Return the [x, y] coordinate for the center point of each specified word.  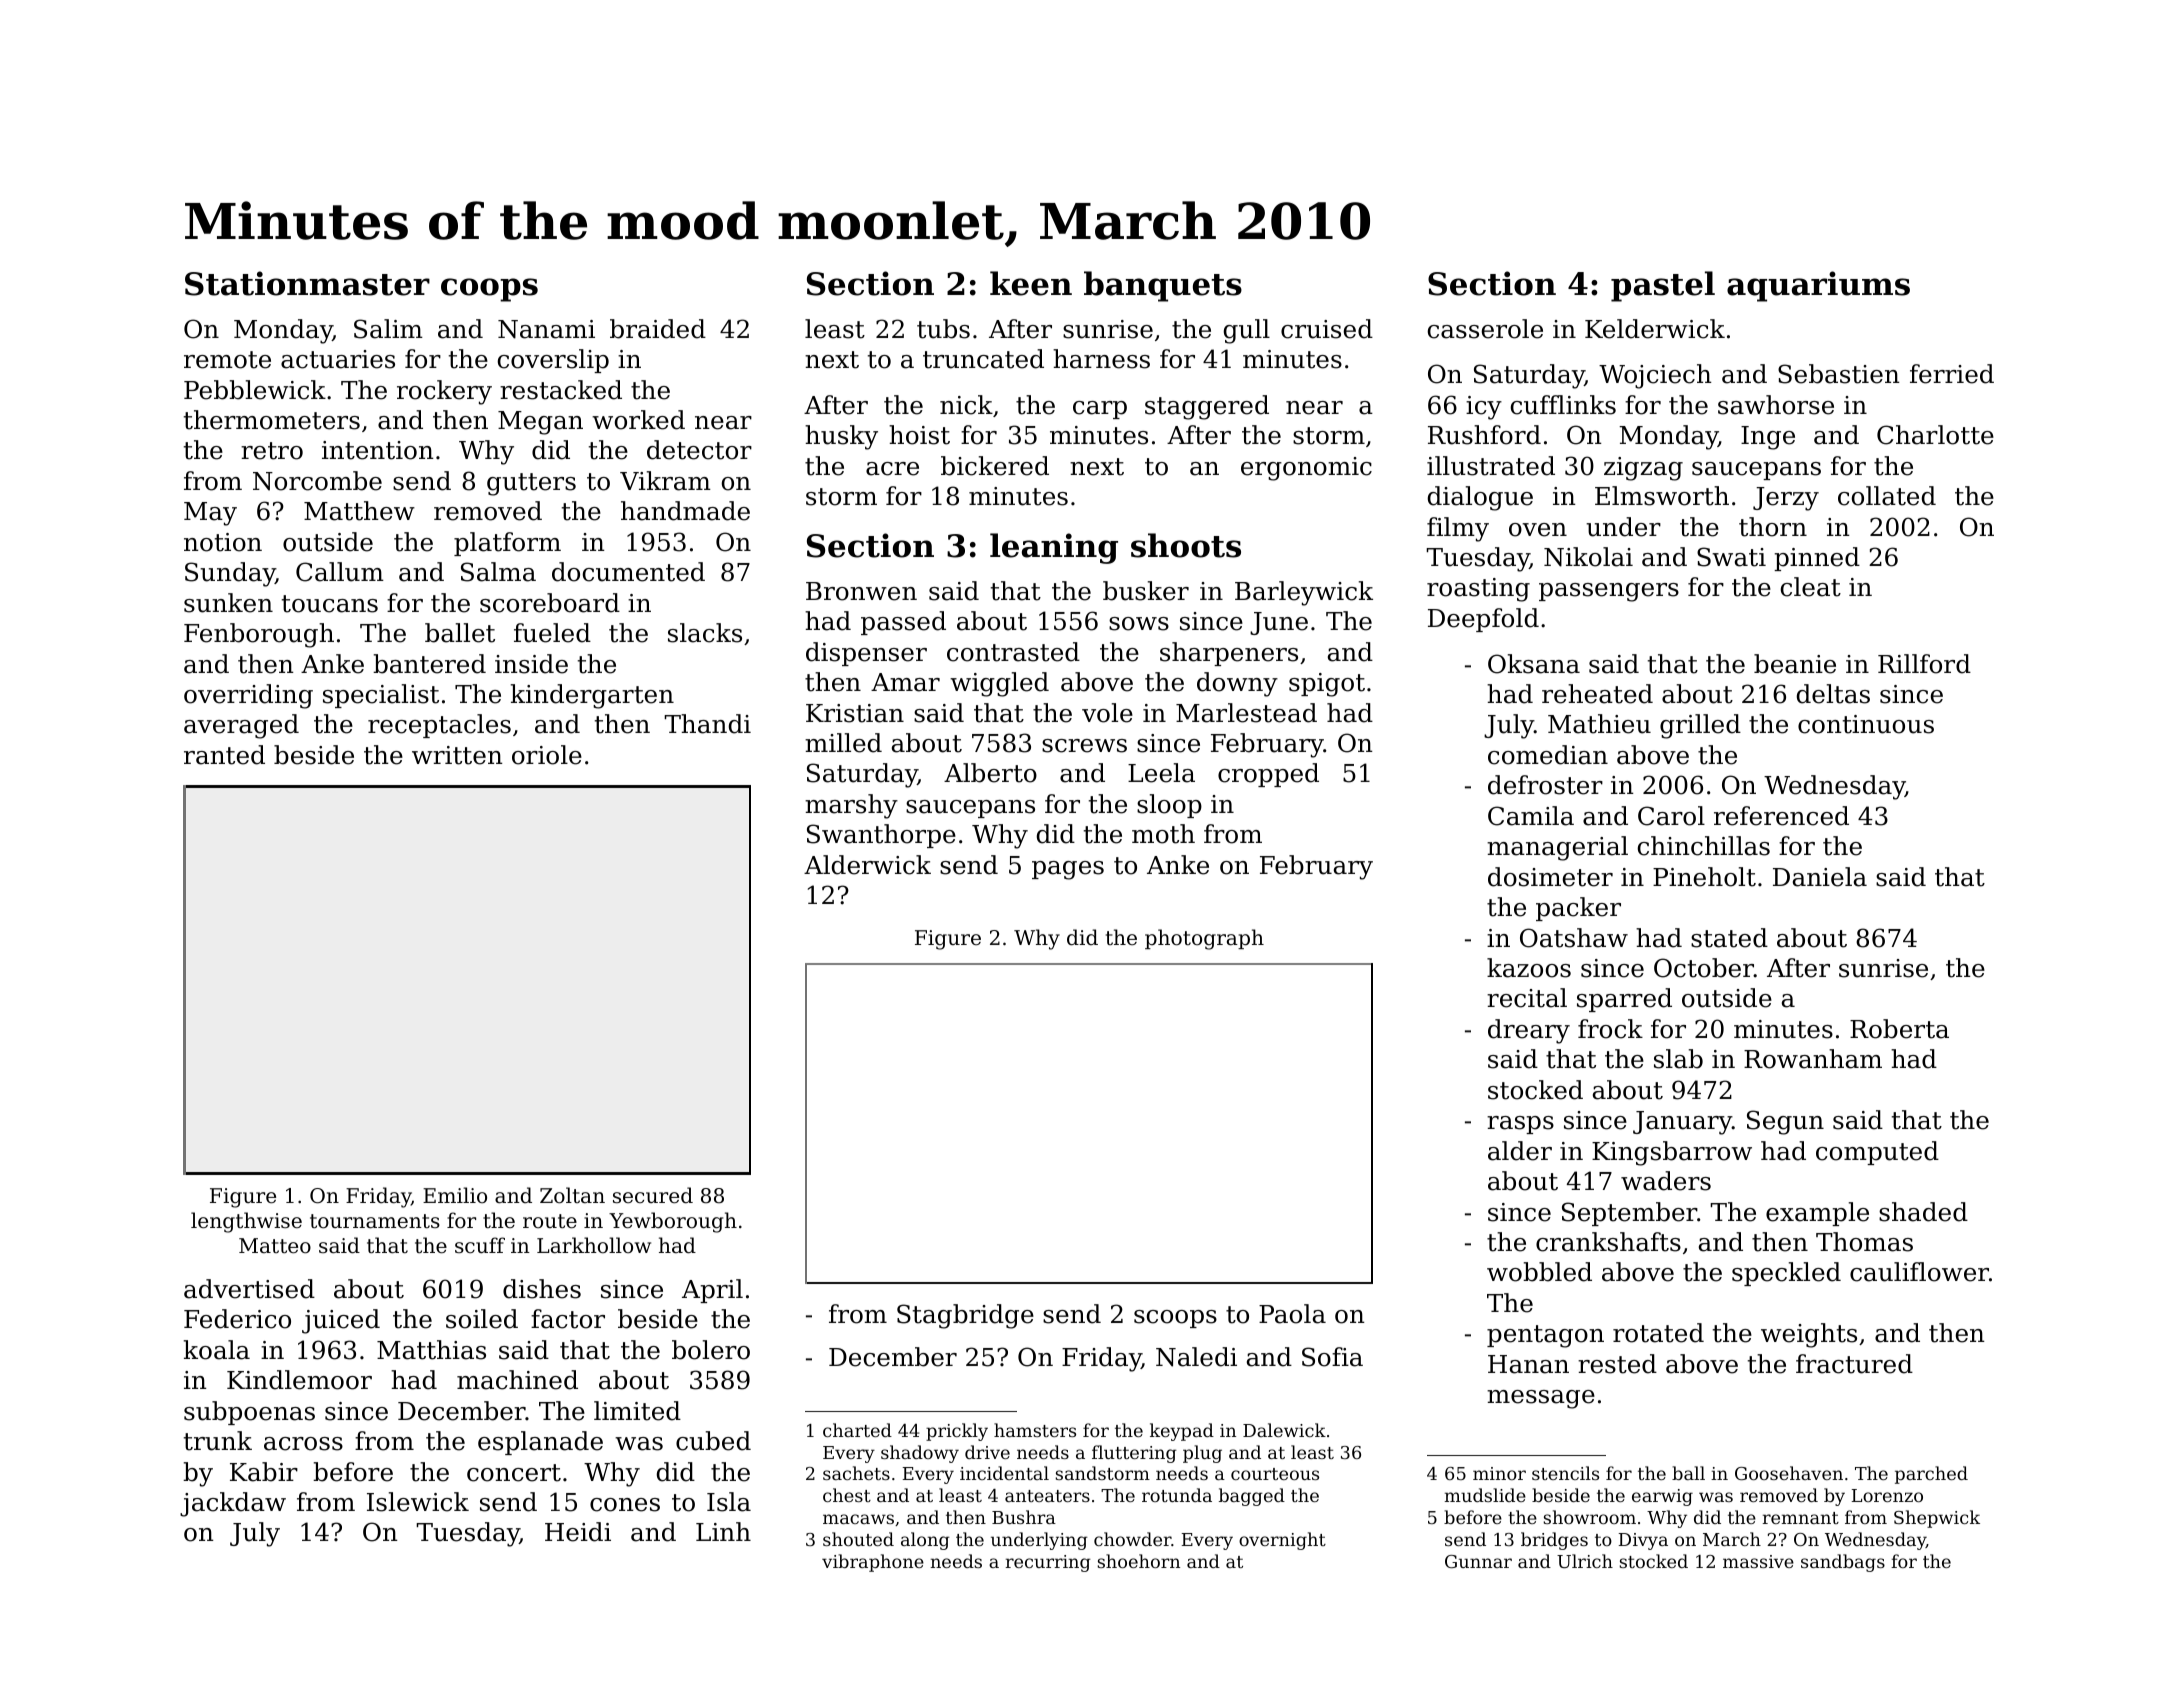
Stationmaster [307, 283]
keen [1031, 283]
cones [625, 1505]
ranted [224, 755]
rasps [1520, 1125]
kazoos [1529, 968]
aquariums [1818, 286]
